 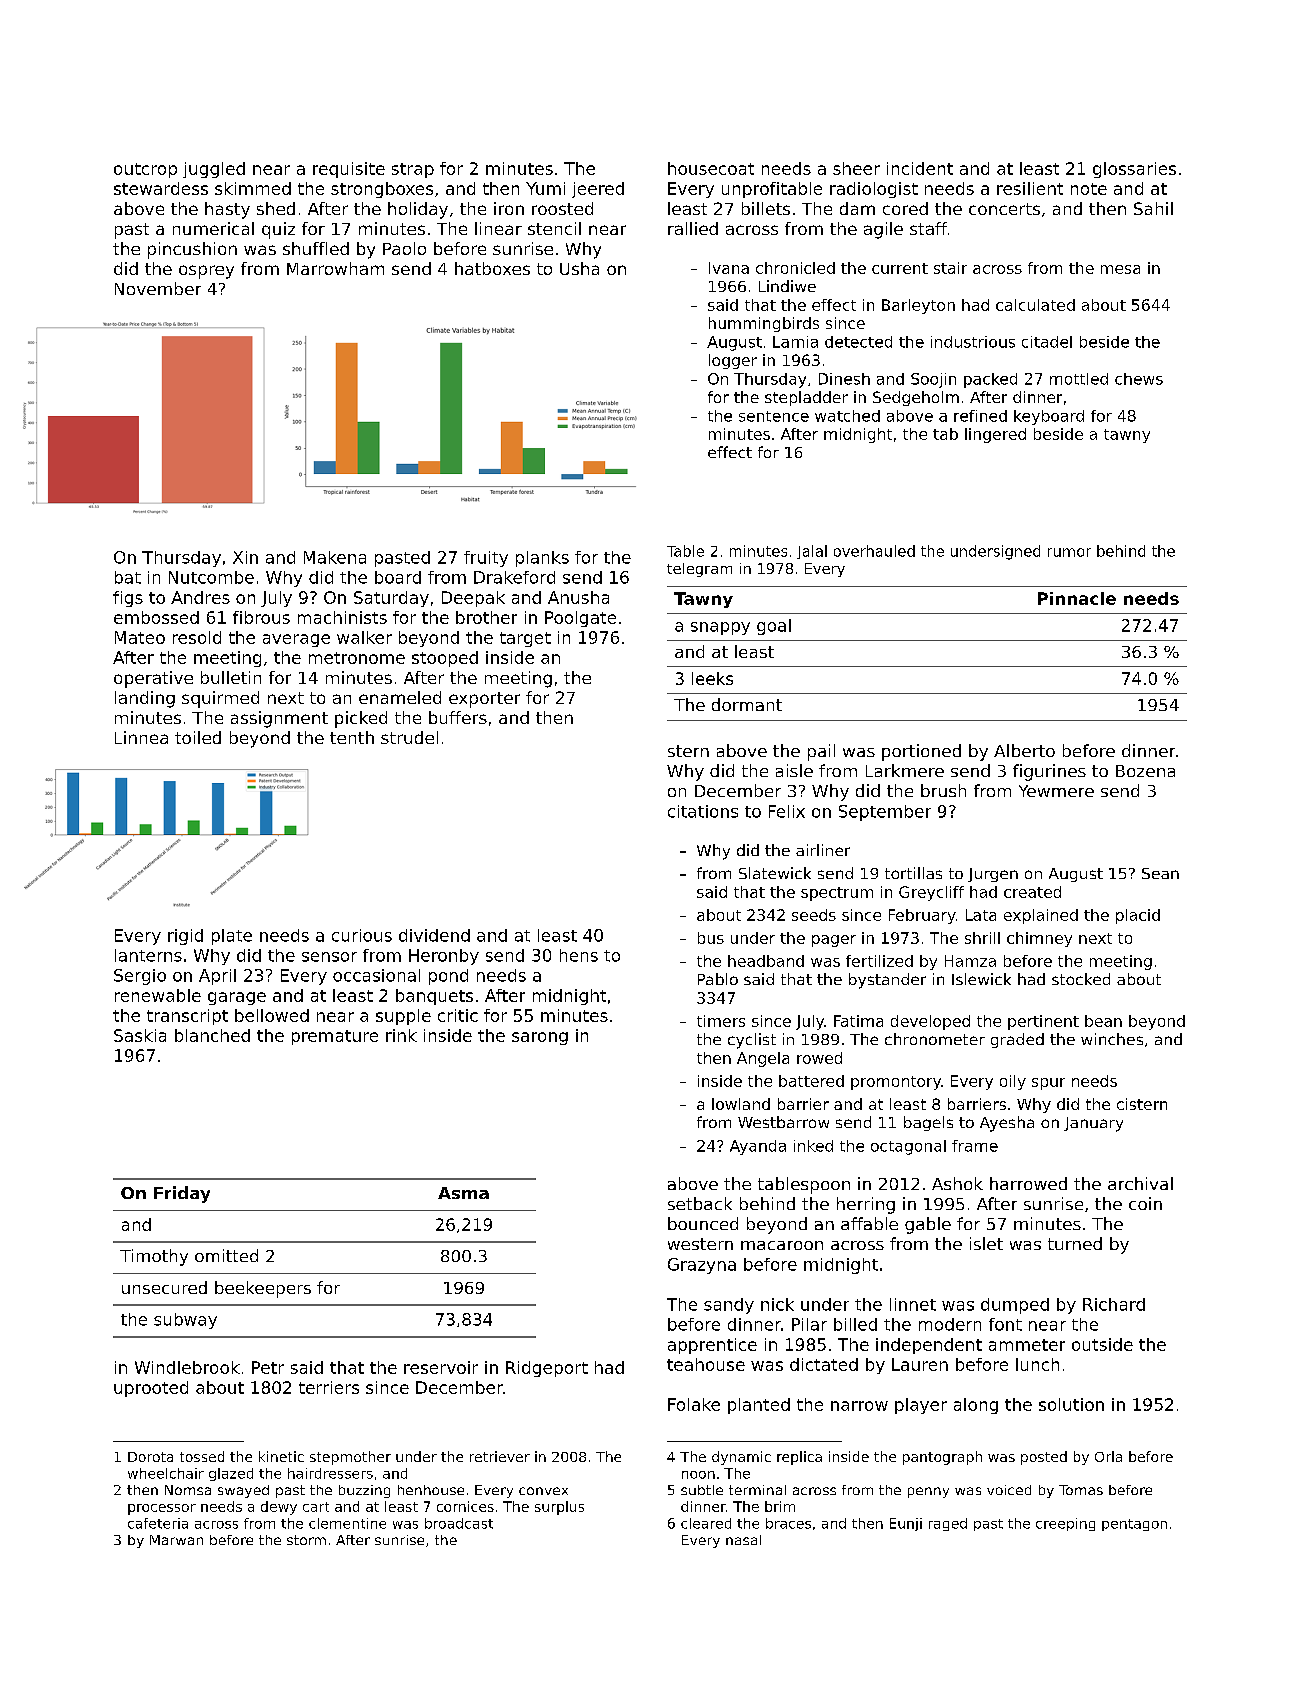 What do you see at coordinates (1102, 1344) in the screenshot?
I see `outside` at bounding box center [1102, 1344].
